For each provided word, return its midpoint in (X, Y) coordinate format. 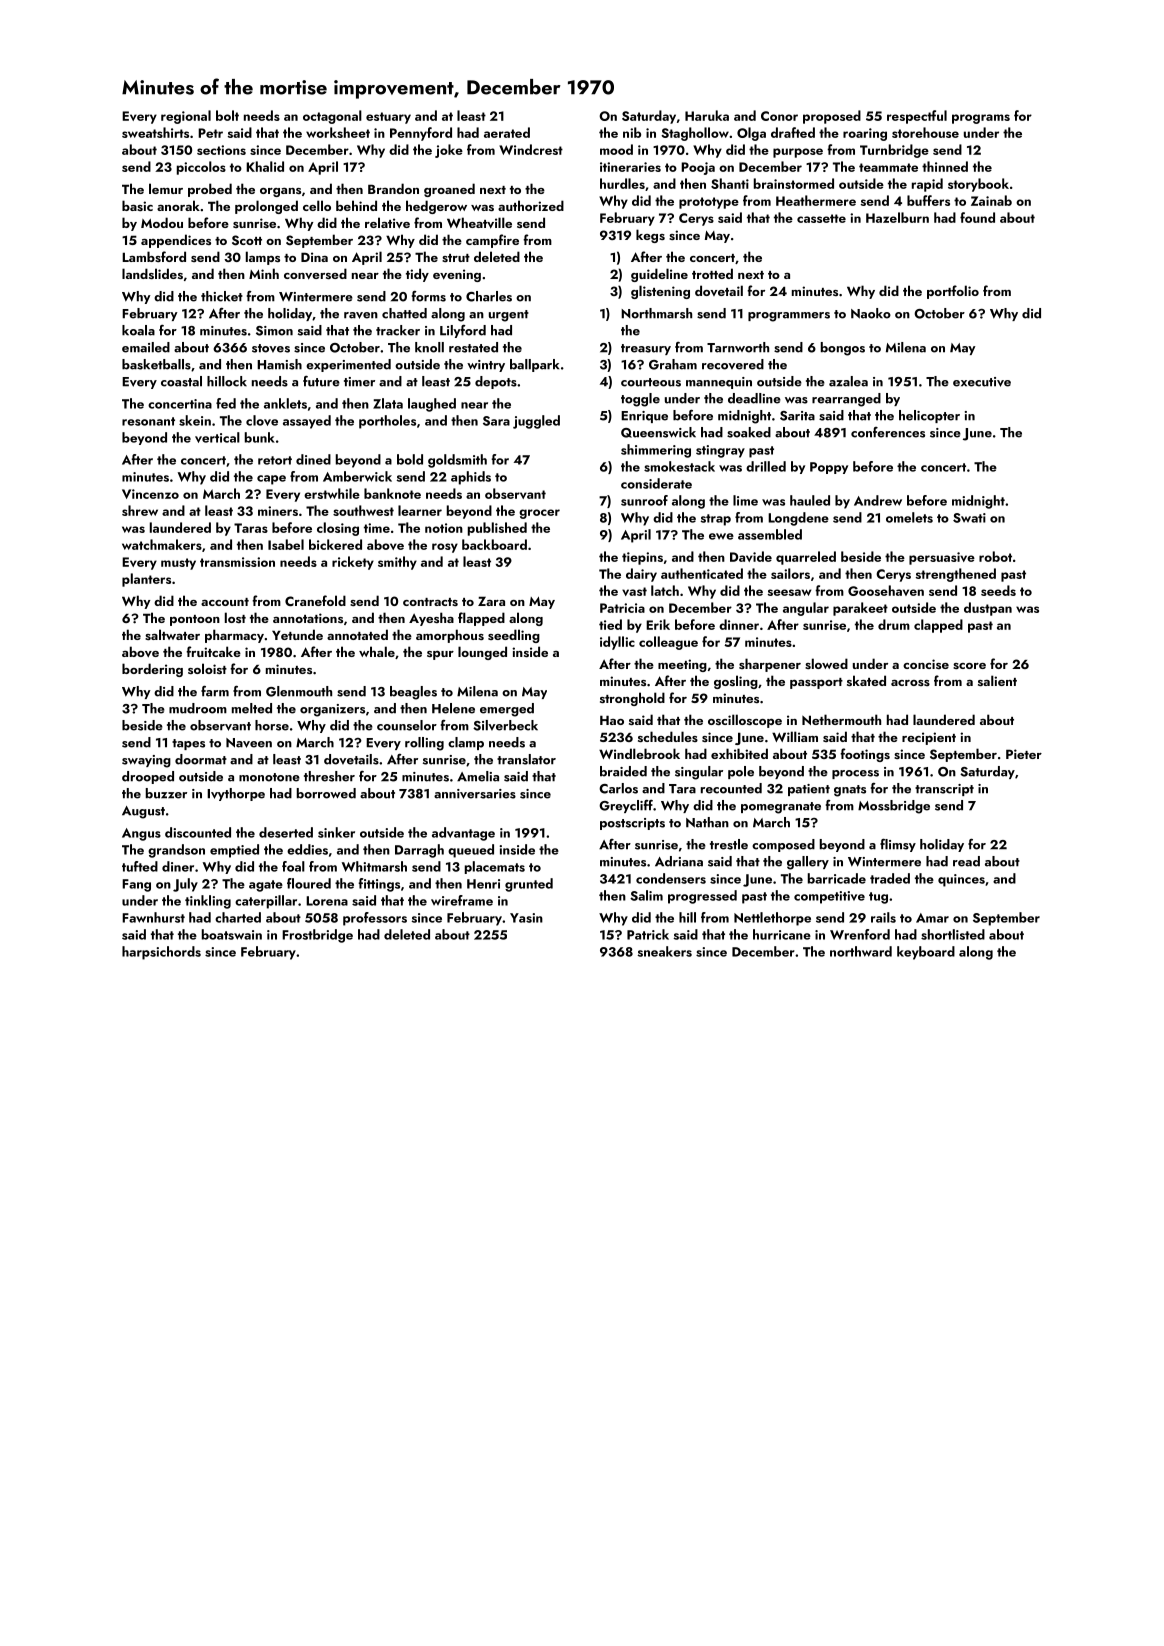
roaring (865, 134)
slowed (826, 663)
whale (377, 651)
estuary (388, 118)
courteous (651, 382)
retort (275, 460)
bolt (227, 115)
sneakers (664, 951)
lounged (482, 653)
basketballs (156, 364)
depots (496, 382)
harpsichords (161, 953)
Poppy (829, 468)
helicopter (929, 416)
